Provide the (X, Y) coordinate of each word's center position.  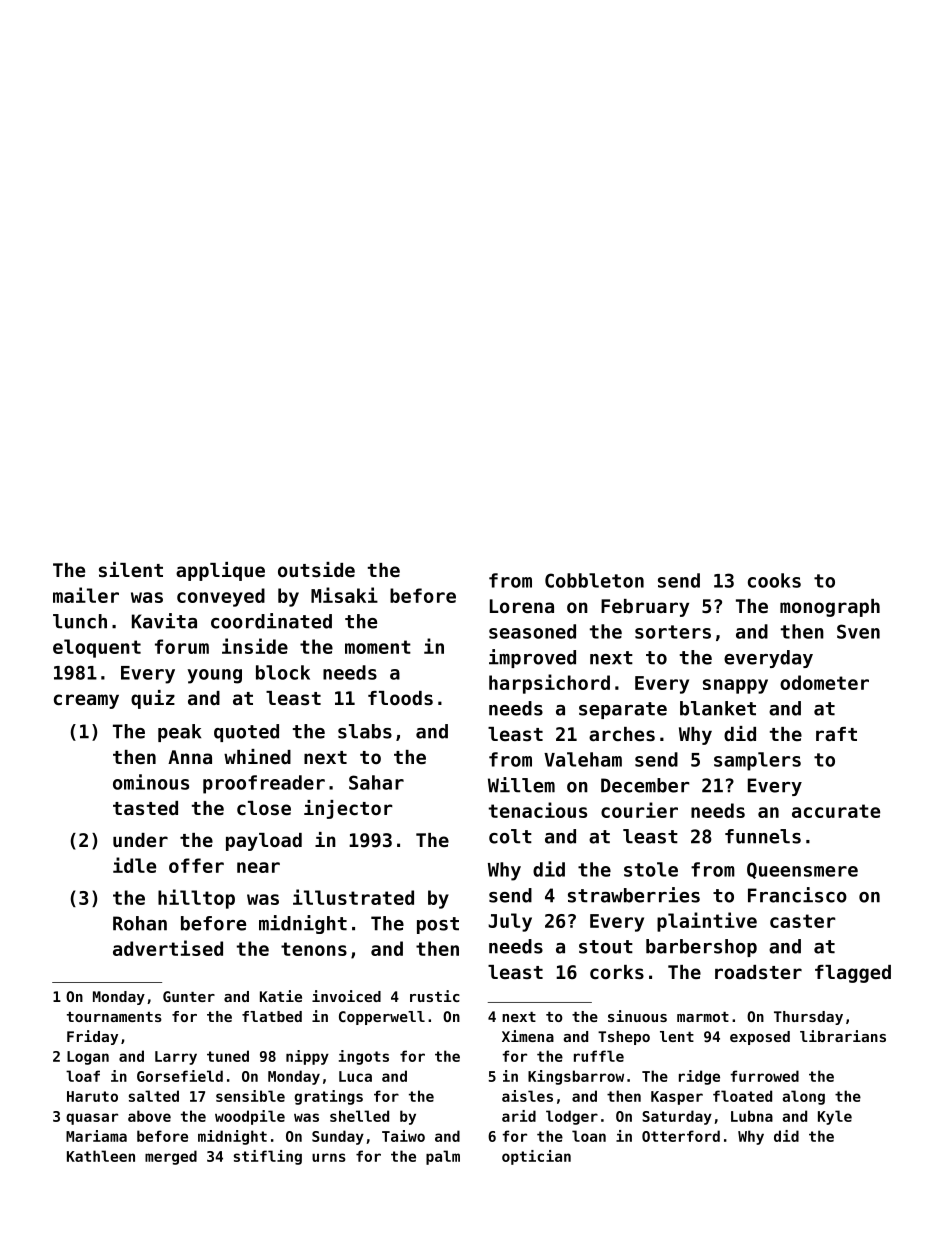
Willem (521, 785)
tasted (145, 808)
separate (623, 710)
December (645, 785)
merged (171, 1157)
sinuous (637, 1016)
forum (182, 646)
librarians (843, 1036)
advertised (168, 948)
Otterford (681, 1136)
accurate (836, 811)
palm (443, 1157)
